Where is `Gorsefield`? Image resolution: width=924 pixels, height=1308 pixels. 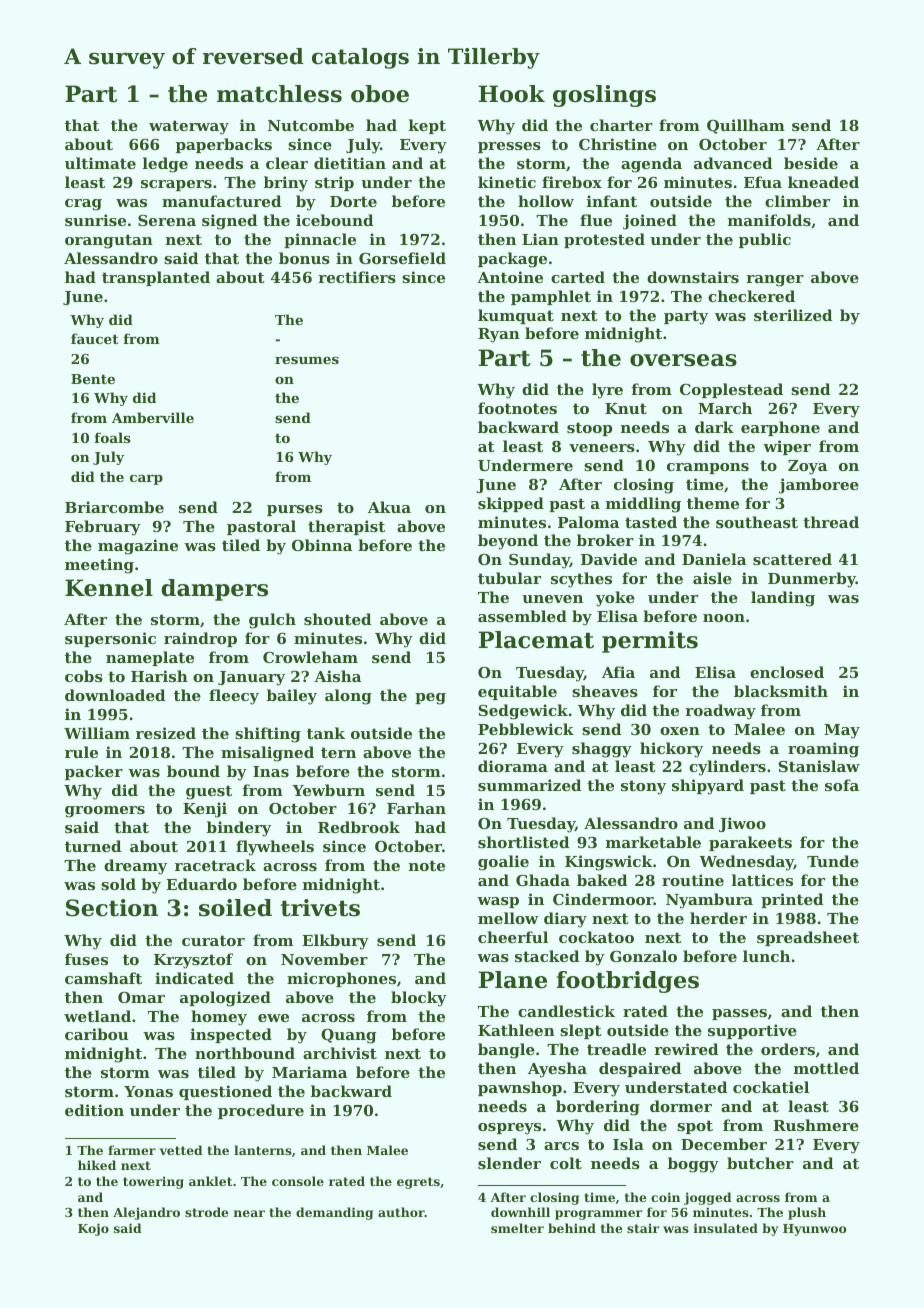 Gorsefield is located at coordinates (402, 258).
